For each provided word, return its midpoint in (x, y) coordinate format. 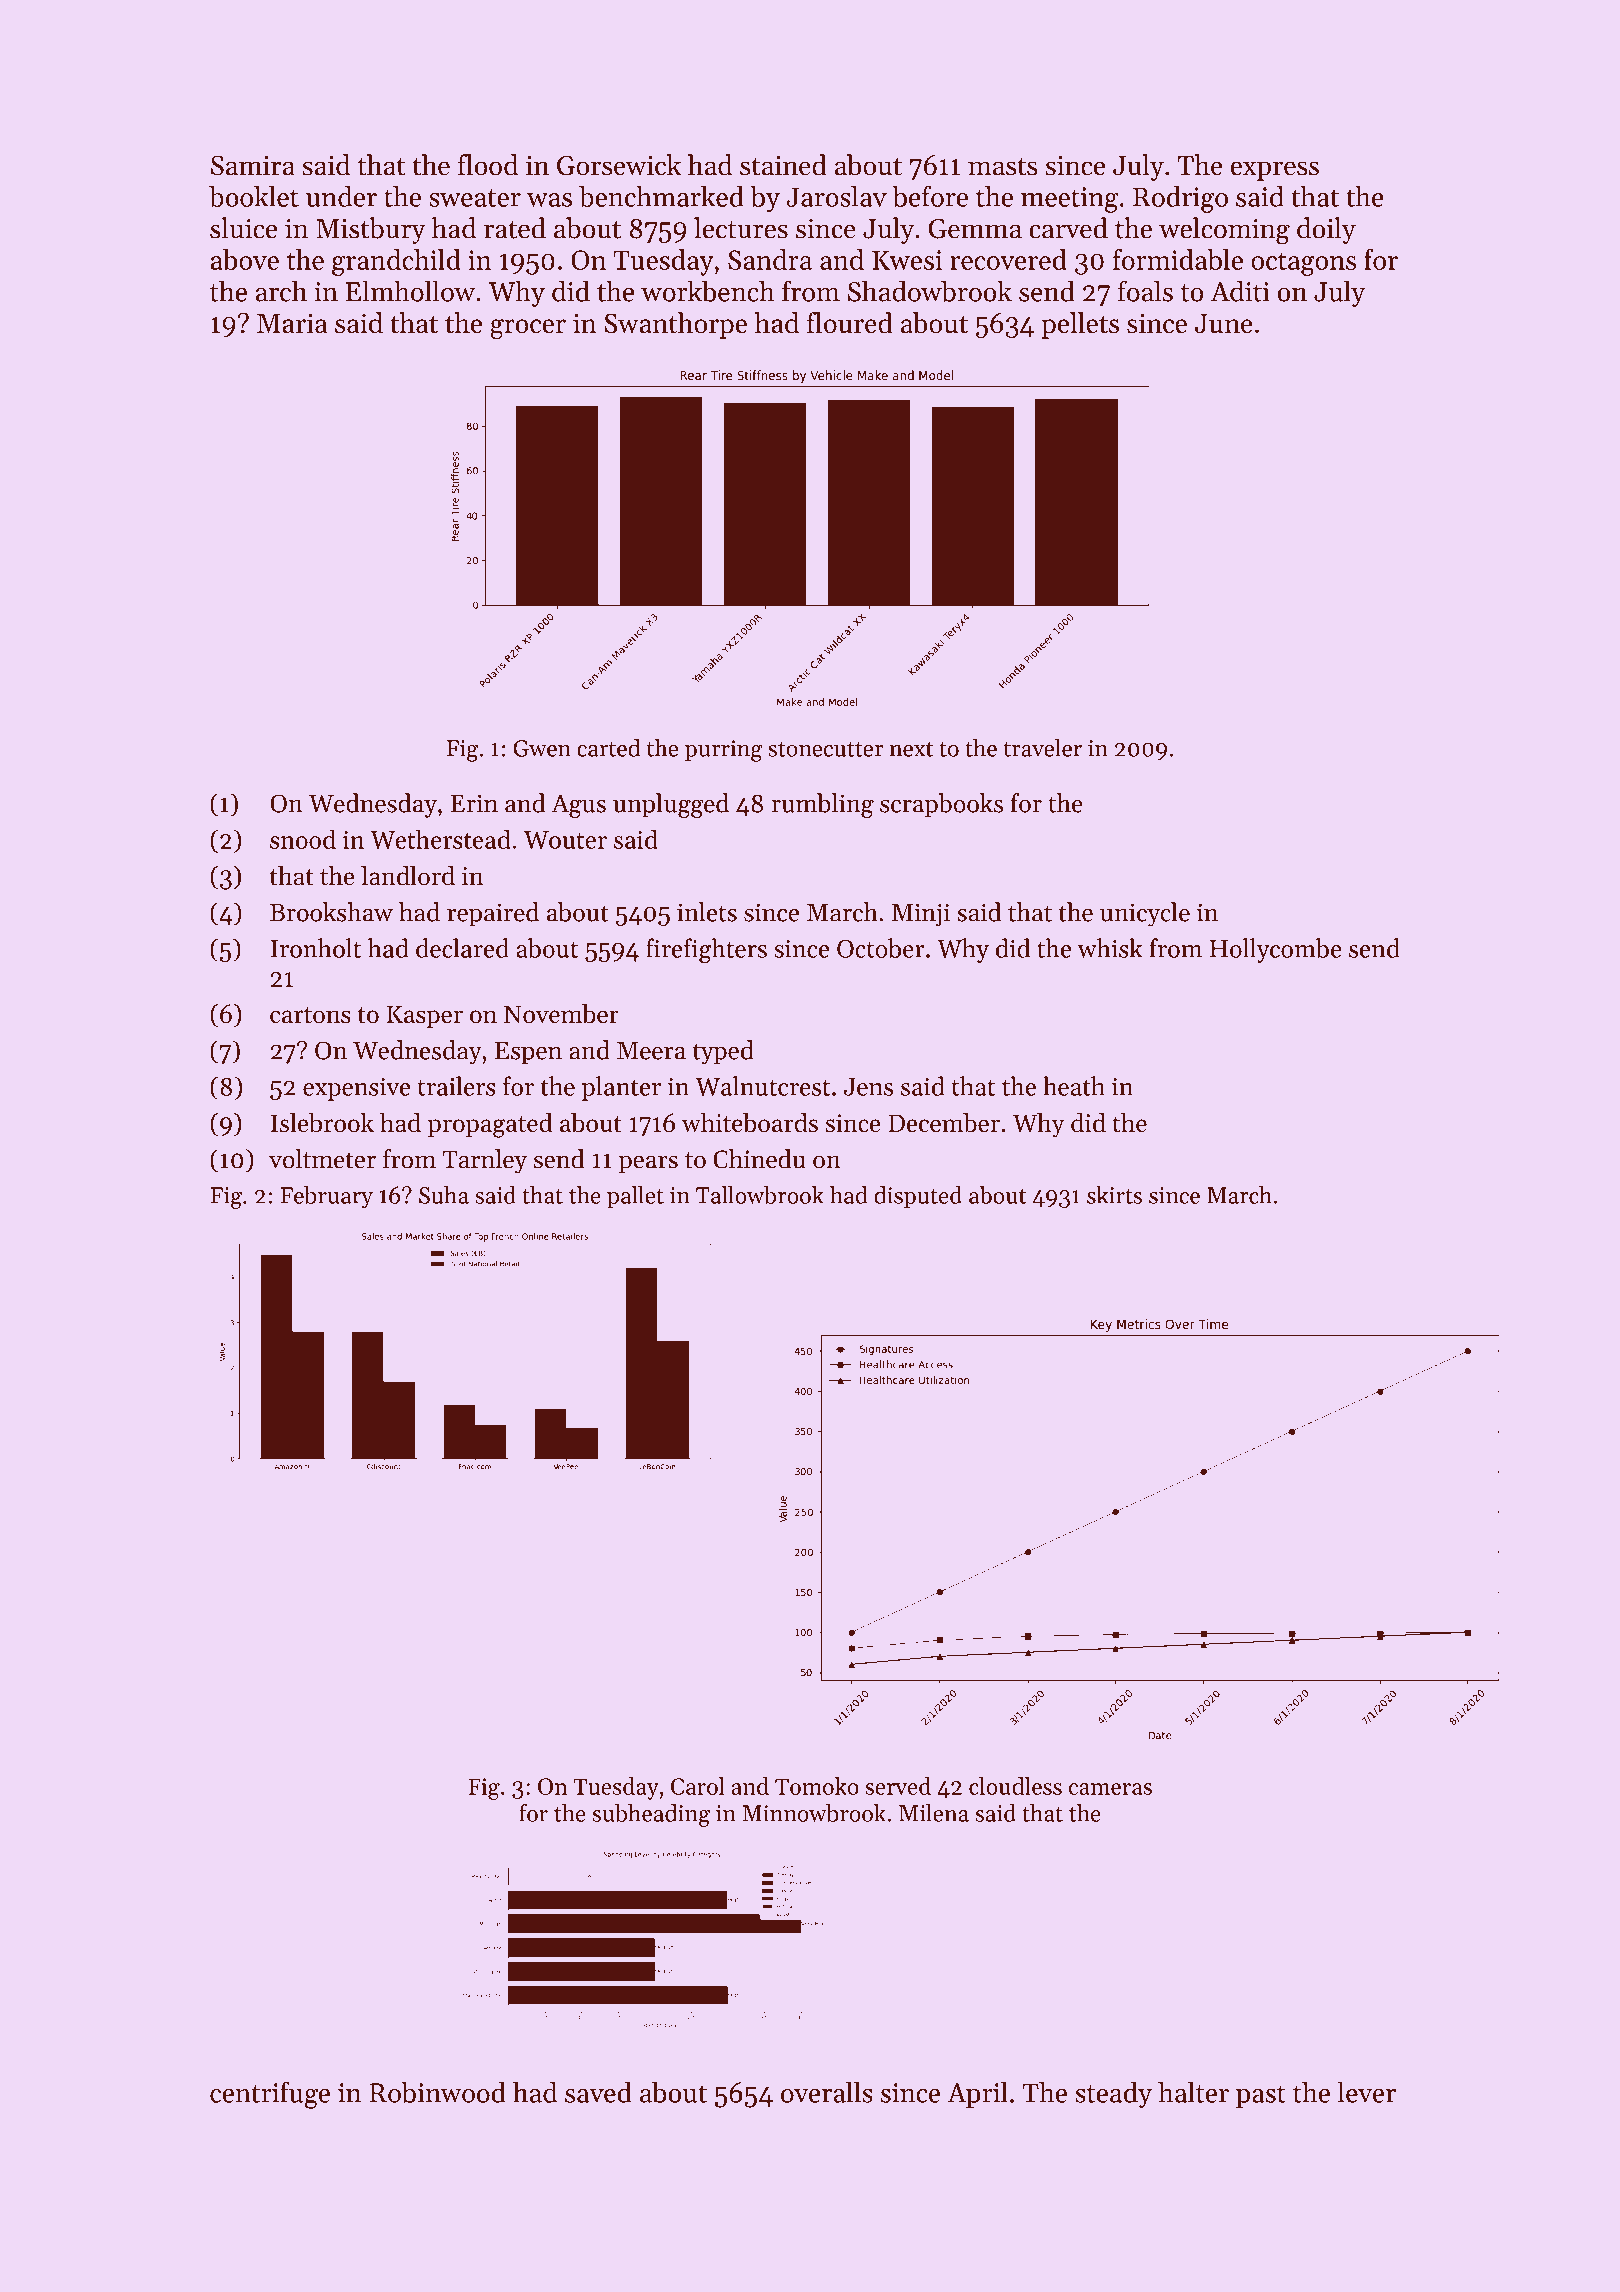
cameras (1110, 1789)
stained (783, 165)
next (911, 749)
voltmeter (322, 1159)
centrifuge (270, 2095)
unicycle (1145, 914)
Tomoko (817, 1786)
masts (1003, 167)
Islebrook (322, 1122)
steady (1113, 2095)
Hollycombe (1276, 950)
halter (1193, 2092)
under (341, 196)
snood (303, 839)
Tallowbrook (760, 1195)
